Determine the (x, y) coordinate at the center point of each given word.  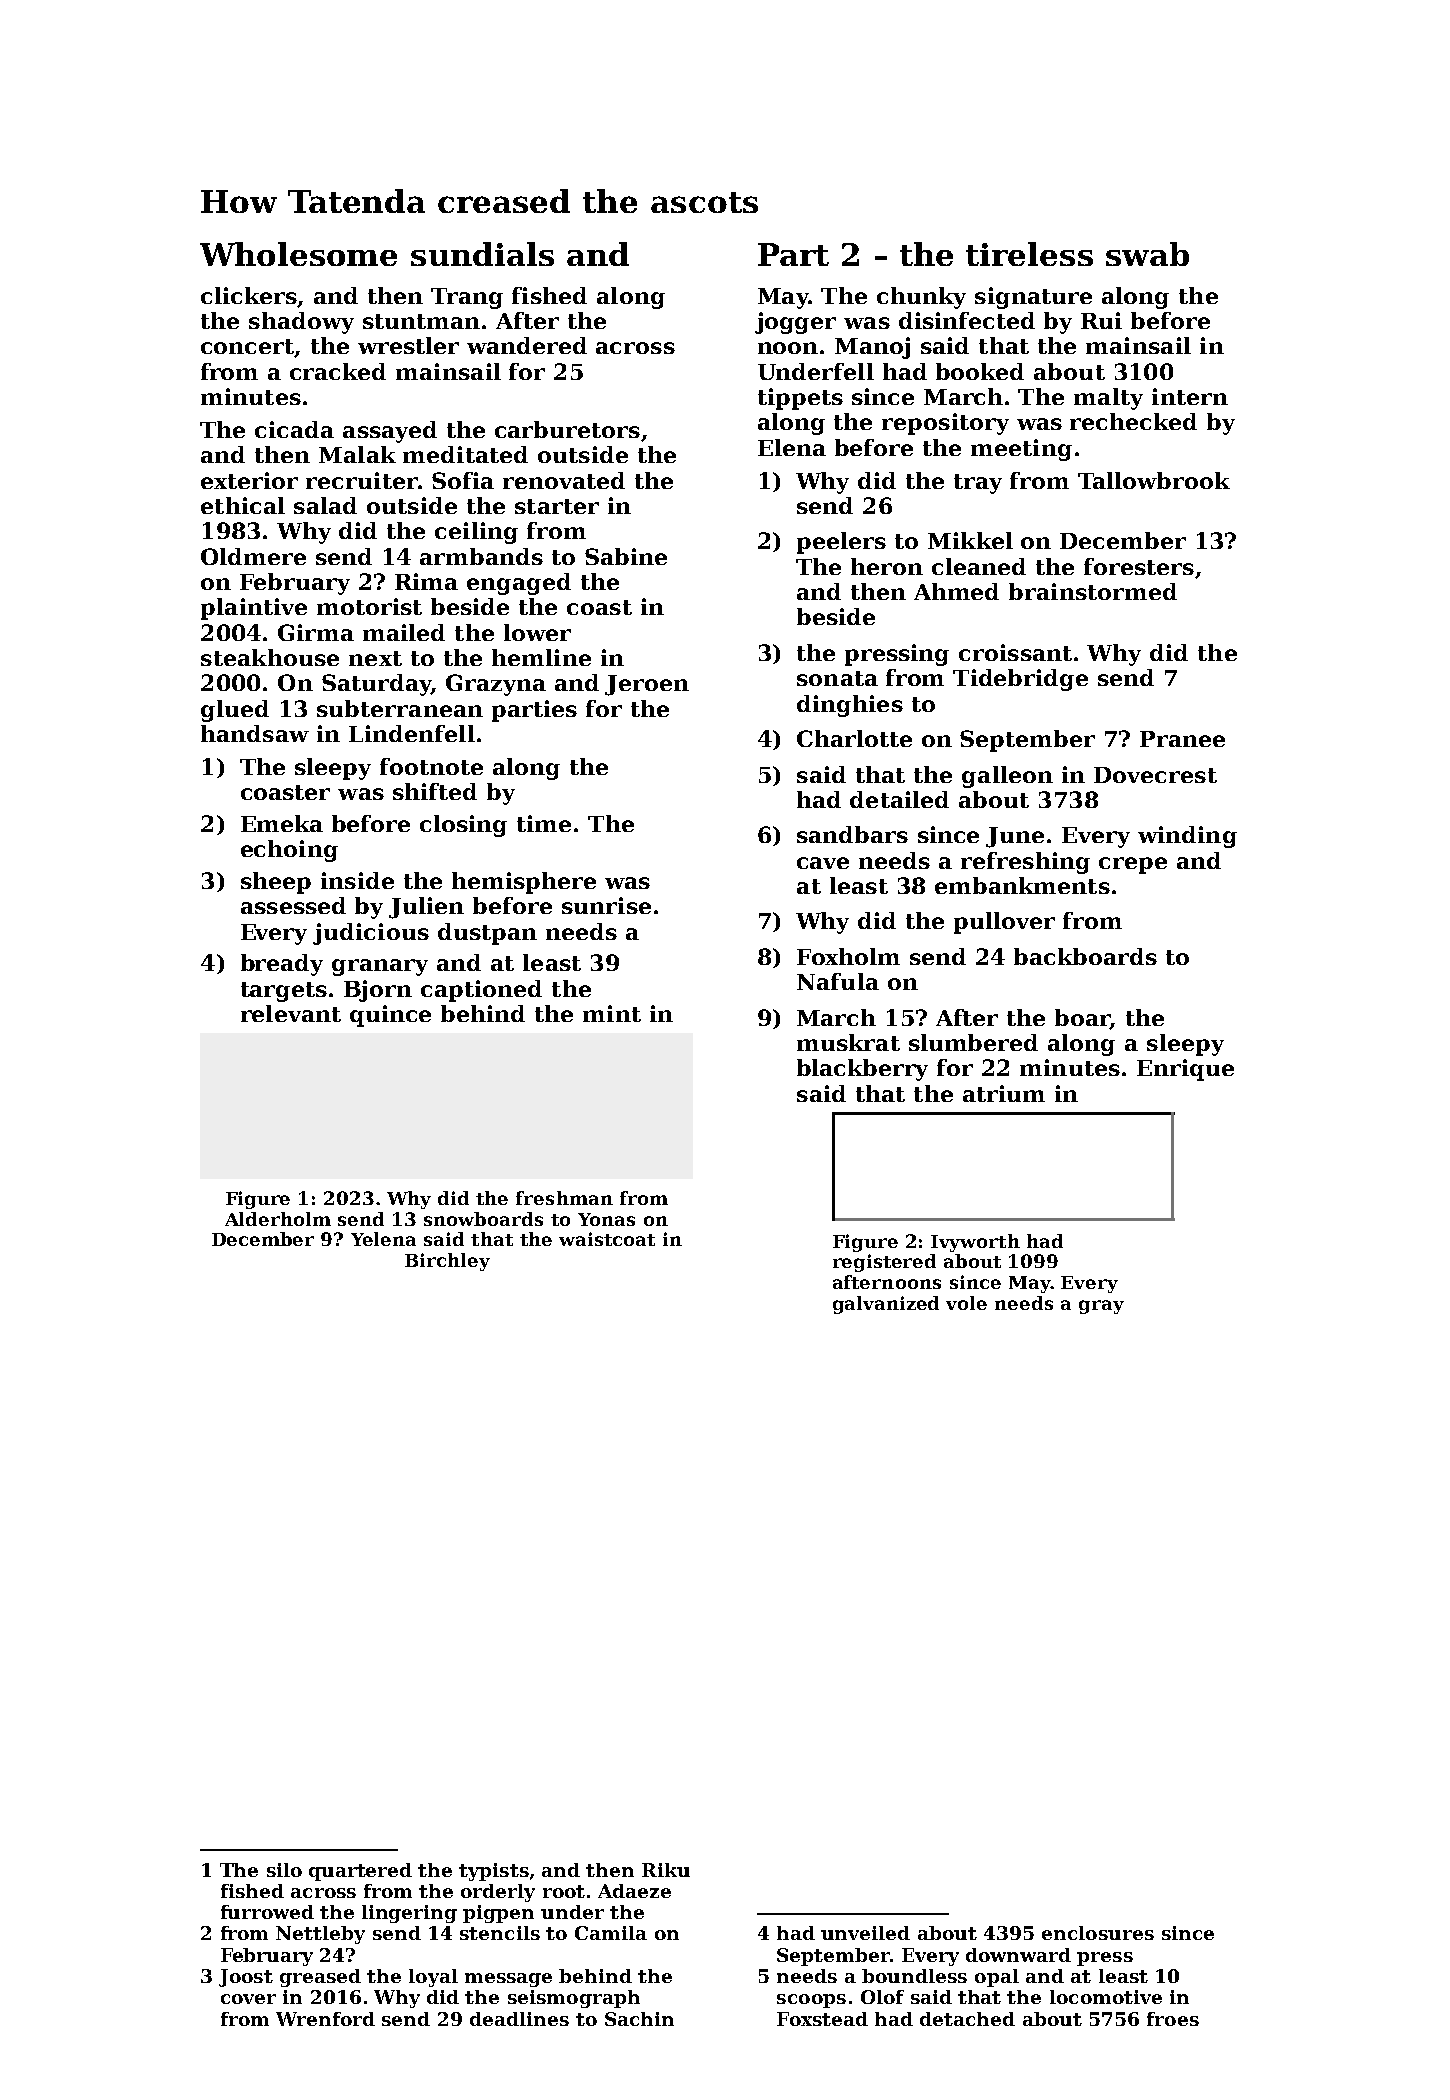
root (564, 1891)
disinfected (967, 320)
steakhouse (270, 657)
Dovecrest (1155, 775)
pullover (1004, 923)
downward (1018, 1955)
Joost (246, 1978)
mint (612, 1013)
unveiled (865, 1933)
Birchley (447, 1262)
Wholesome (298, 254)
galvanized (886, 1305)
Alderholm (278, 1219)
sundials (482, 254)
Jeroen (647, 685)
